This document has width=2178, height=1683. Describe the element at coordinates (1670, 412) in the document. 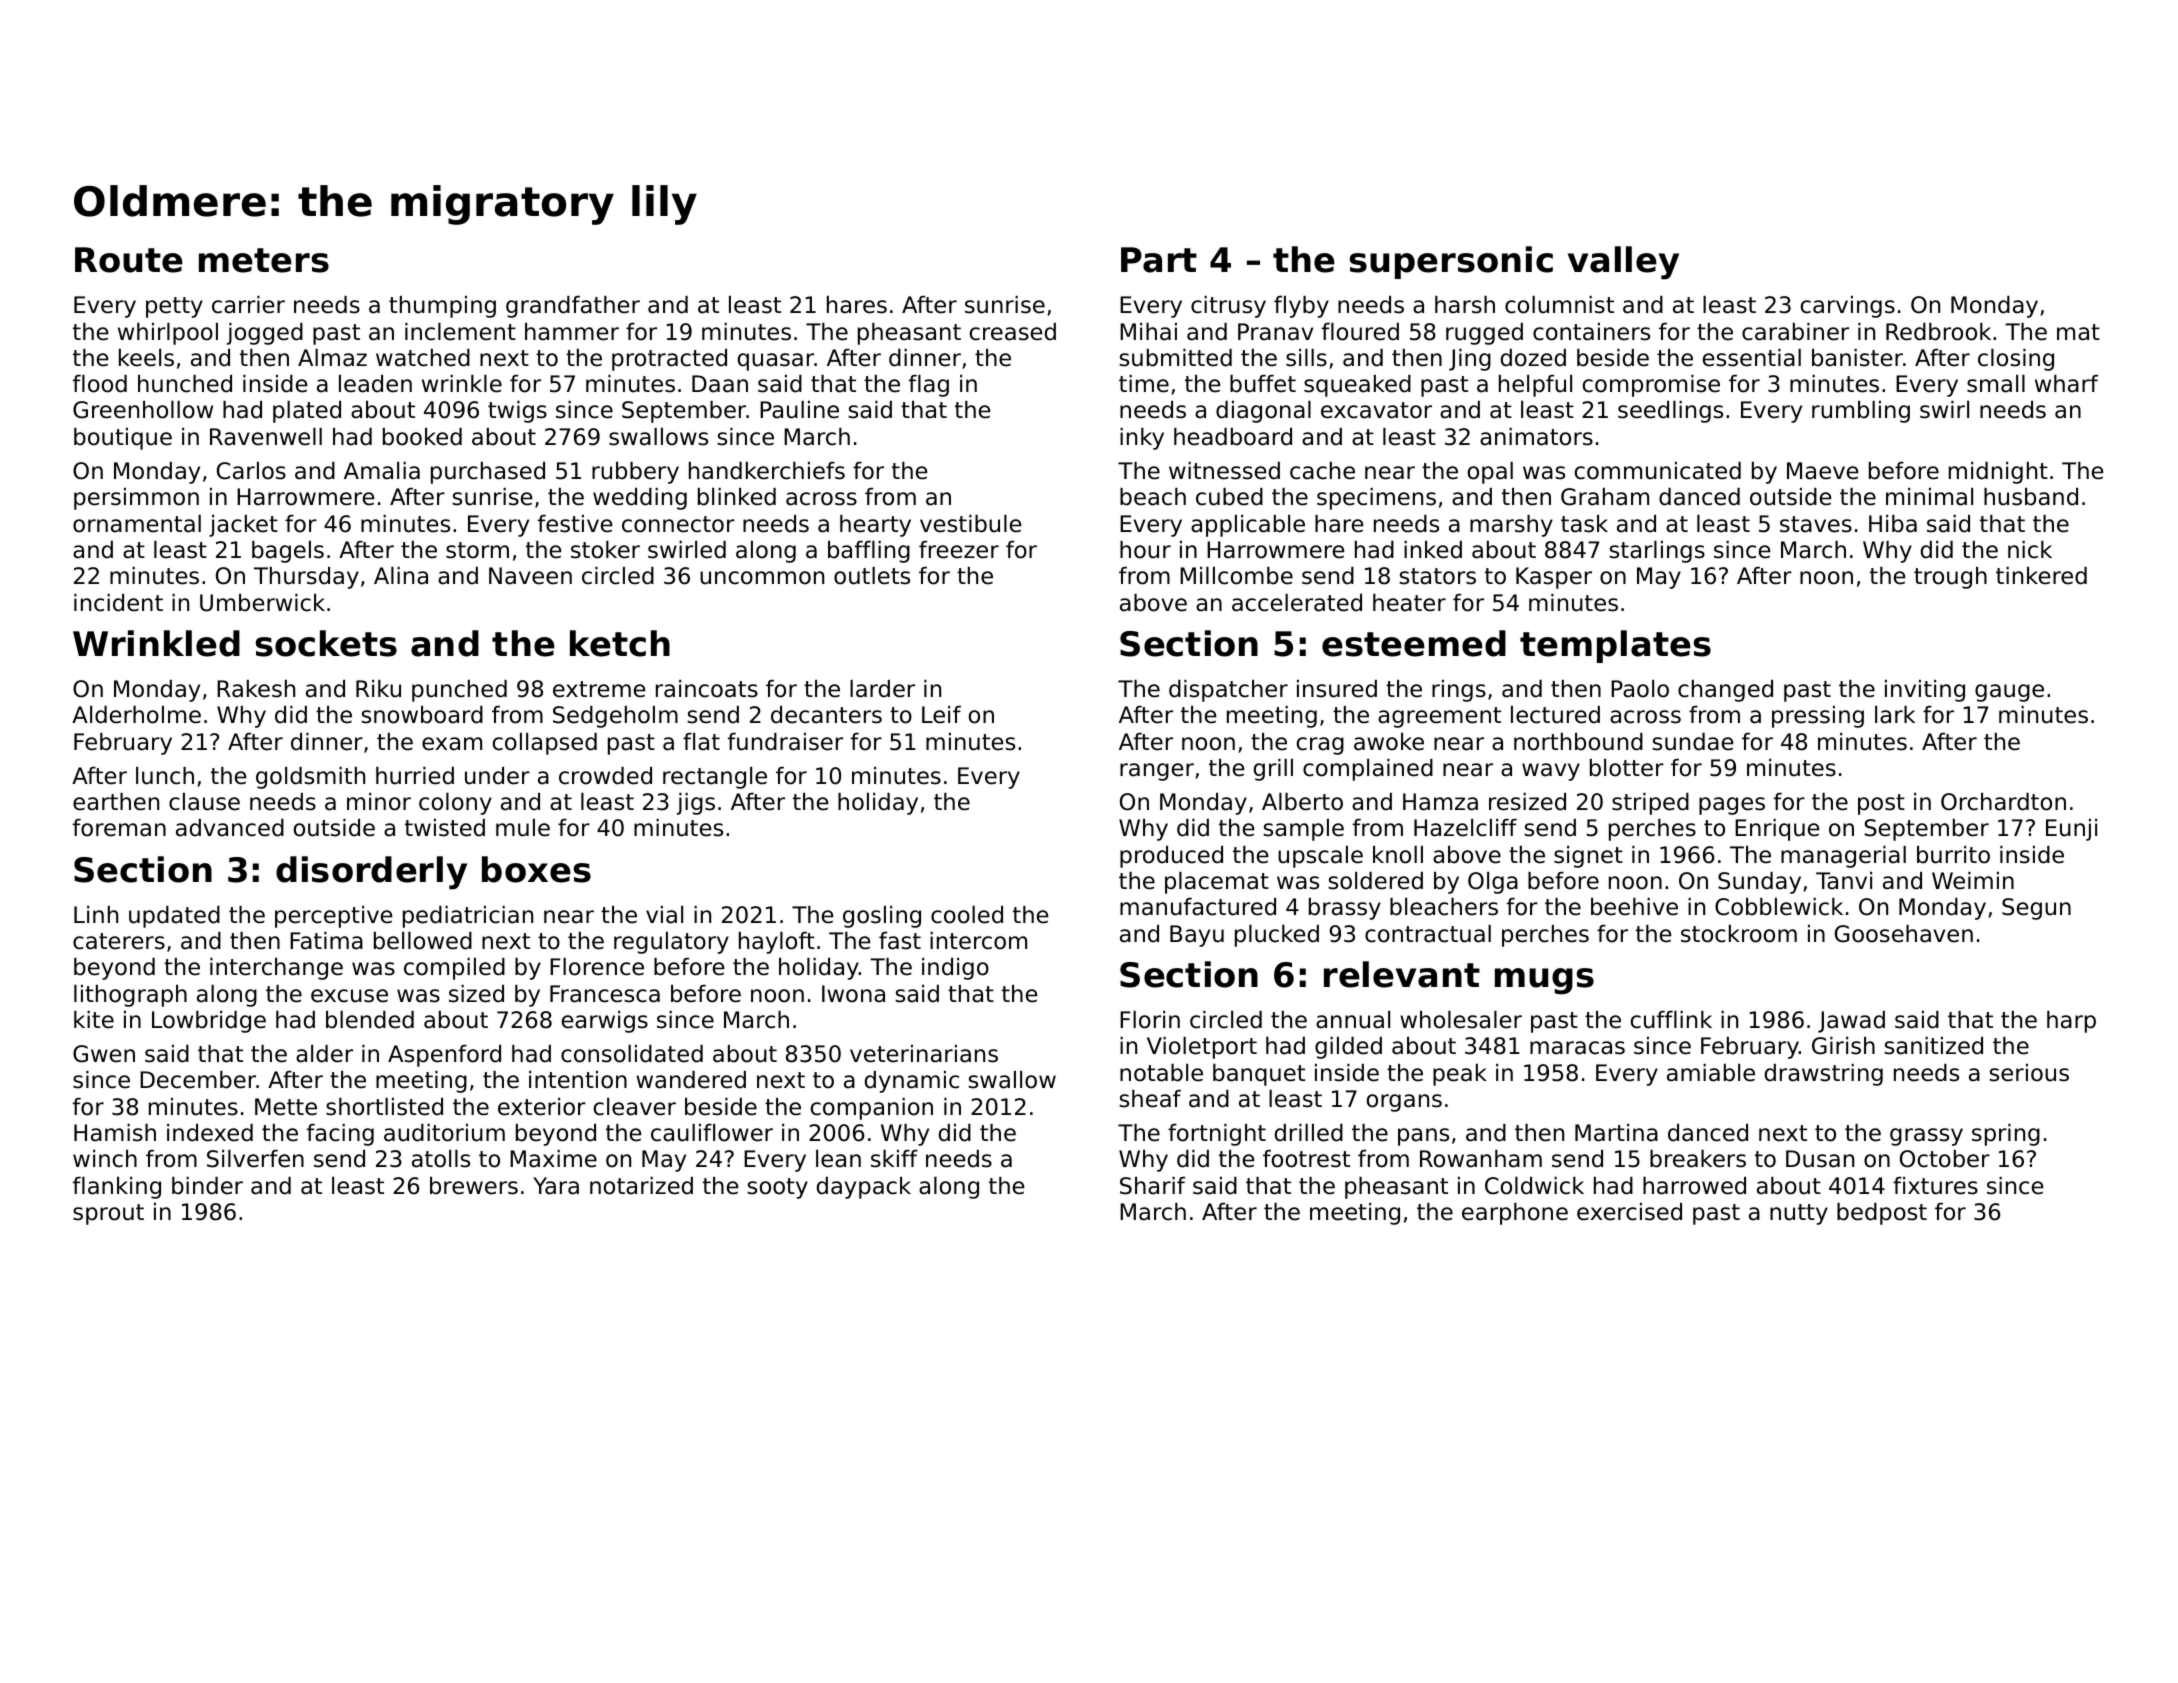

I see `seedlings` at that location.
